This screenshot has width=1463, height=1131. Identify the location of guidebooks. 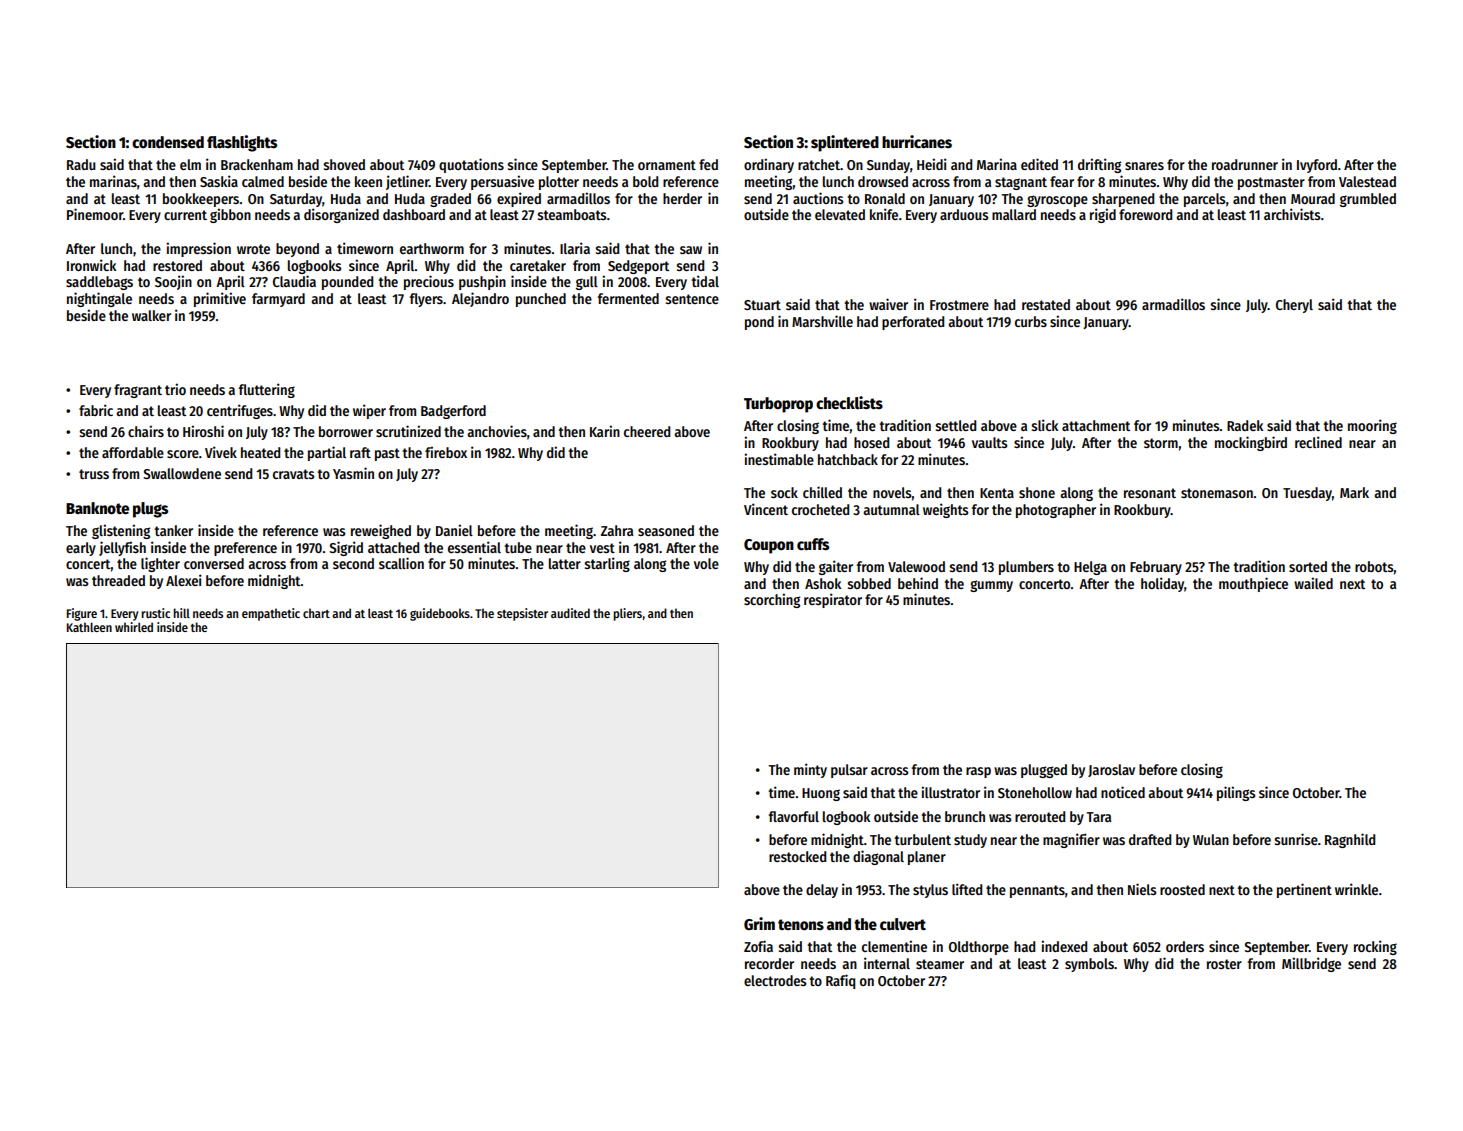
(440, 614).
